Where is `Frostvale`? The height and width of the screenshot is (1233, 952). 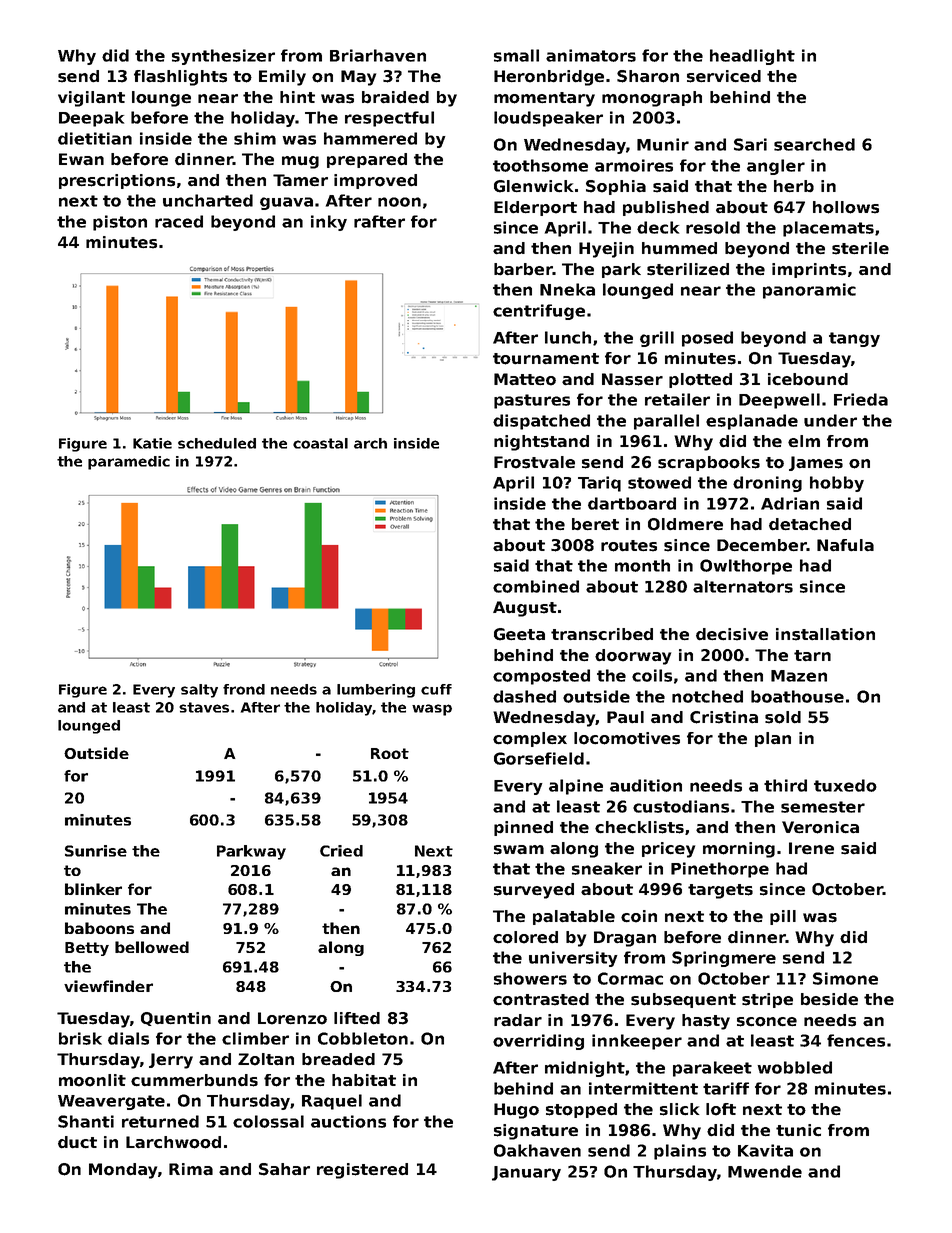 Frostvale is located at coordinates (534, 462).
